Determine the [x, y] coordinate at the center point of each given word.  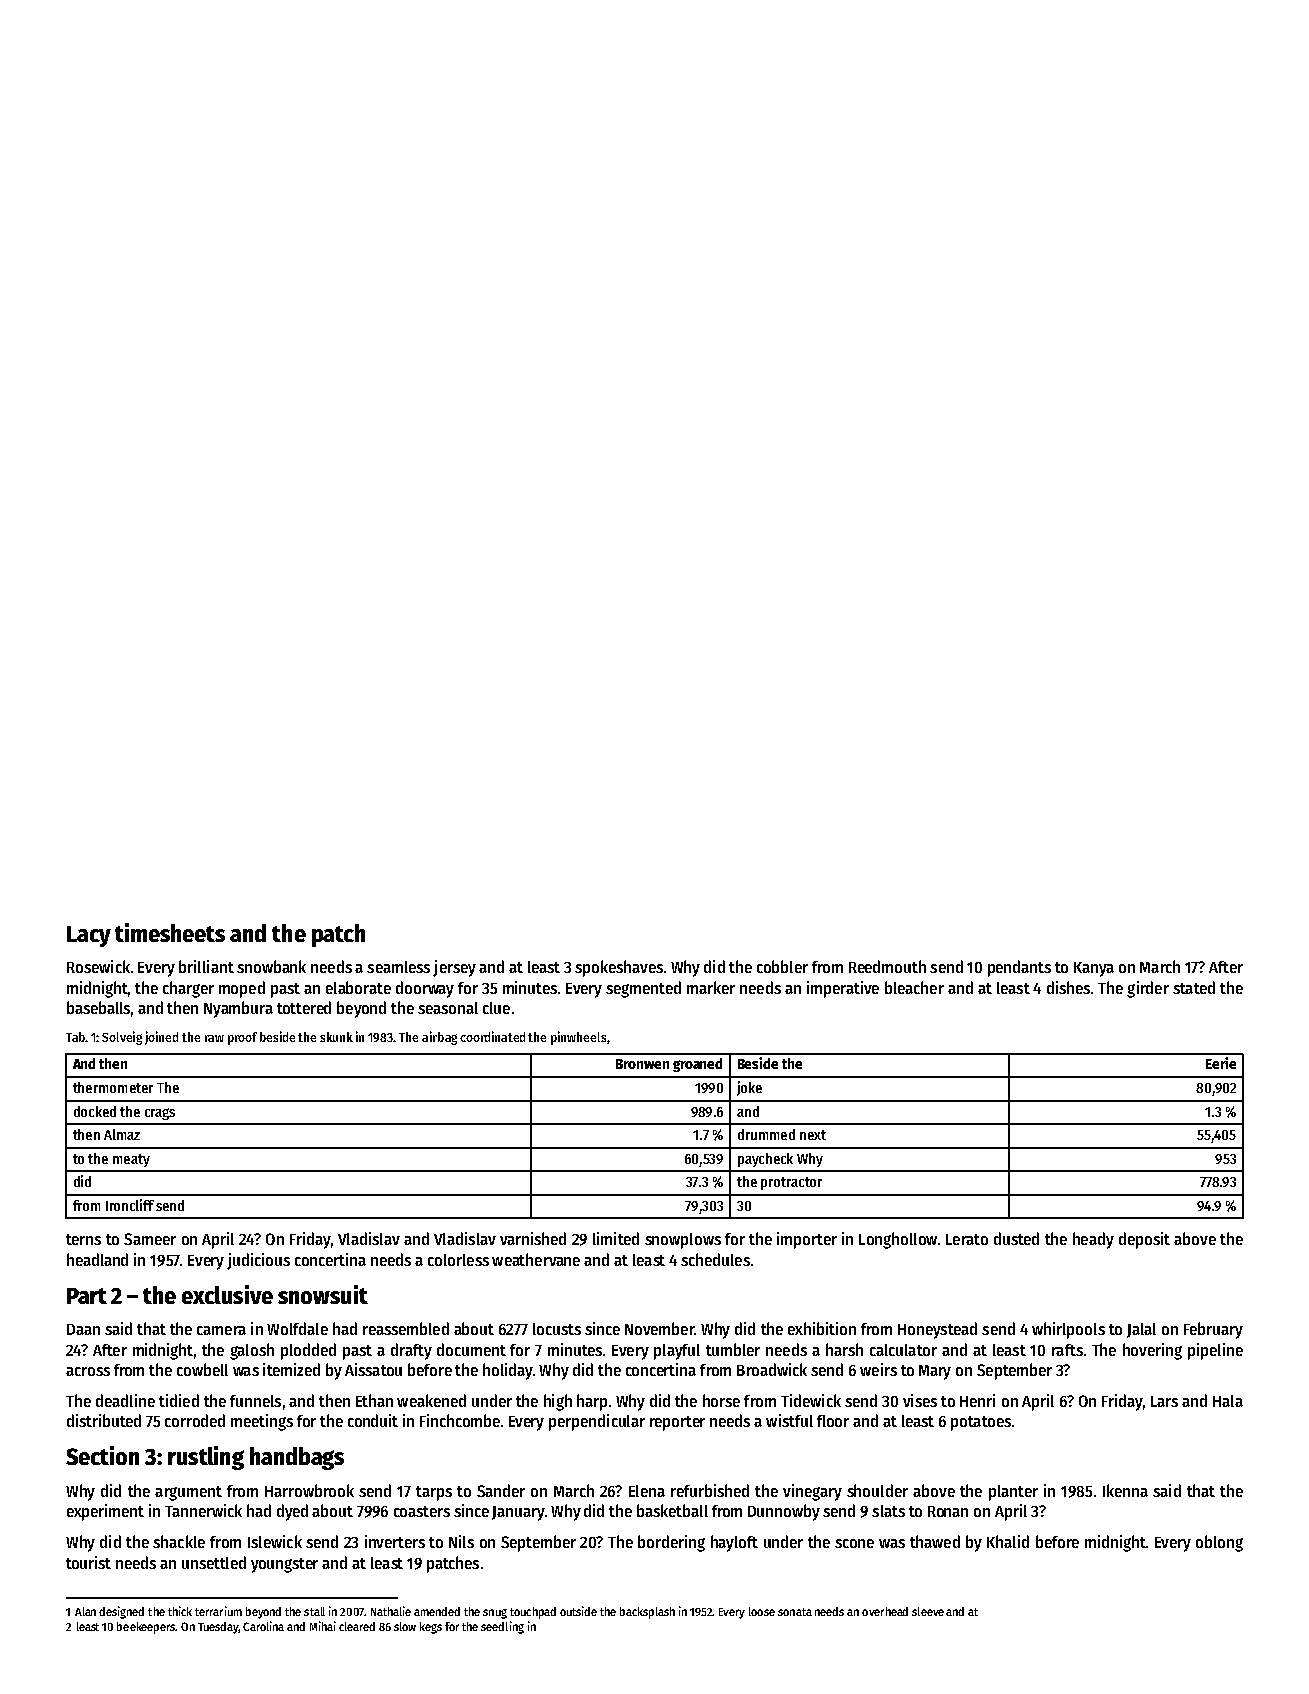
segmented [643, 989]
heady [1093, 1240]
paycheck [765, 1160]
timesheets [170, 932]
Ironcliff [130, 1205]
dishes [1068, 987]
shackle [179, 1541]
